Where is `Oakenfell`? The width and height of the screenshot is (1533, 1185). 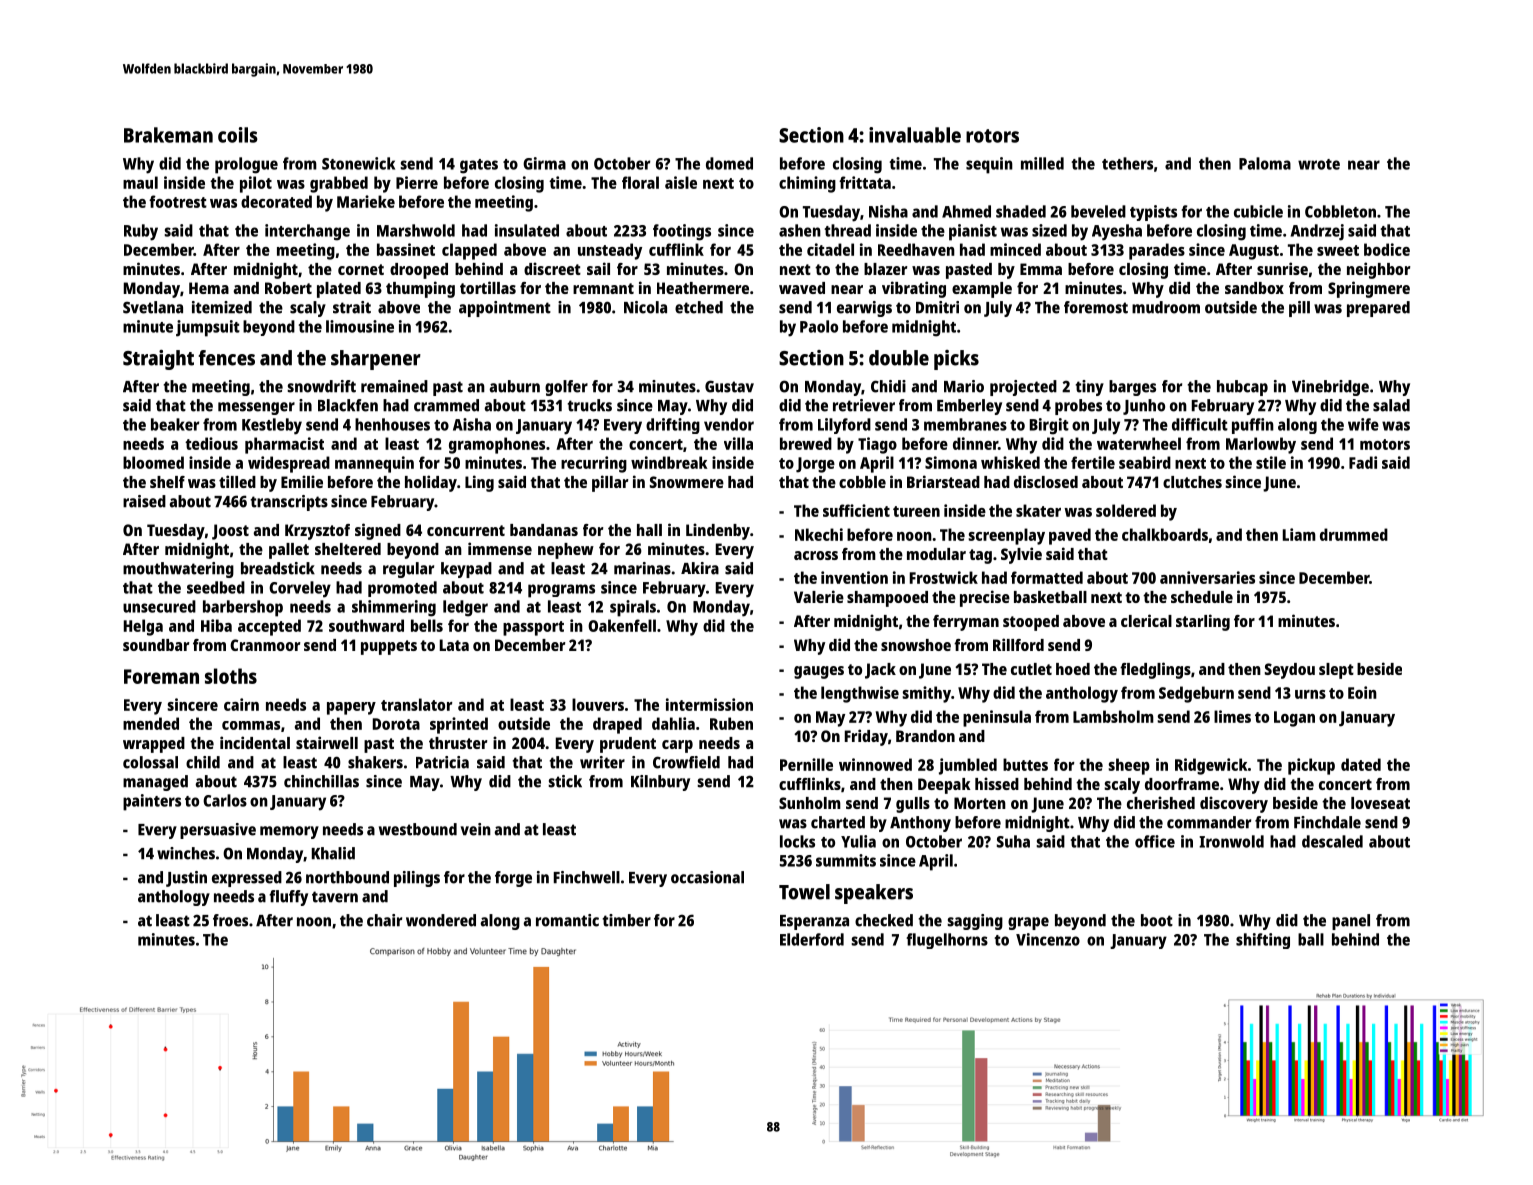
Oakenfell is located at coordinates (622, 625).
